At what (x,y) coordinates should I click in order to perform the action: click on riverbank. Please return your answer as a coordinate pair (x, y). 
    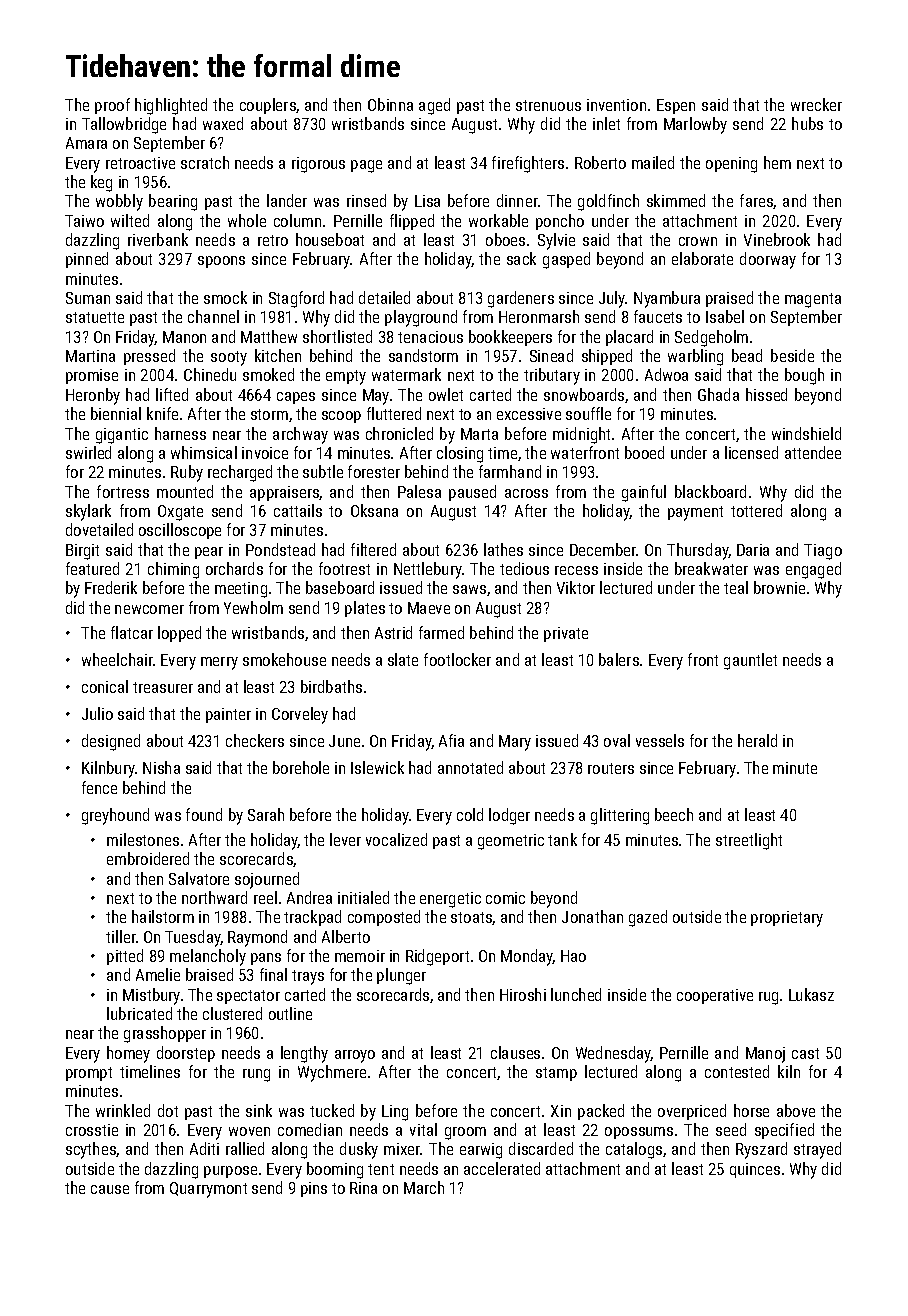
    Looking at the image, I should click on (158, 239).
